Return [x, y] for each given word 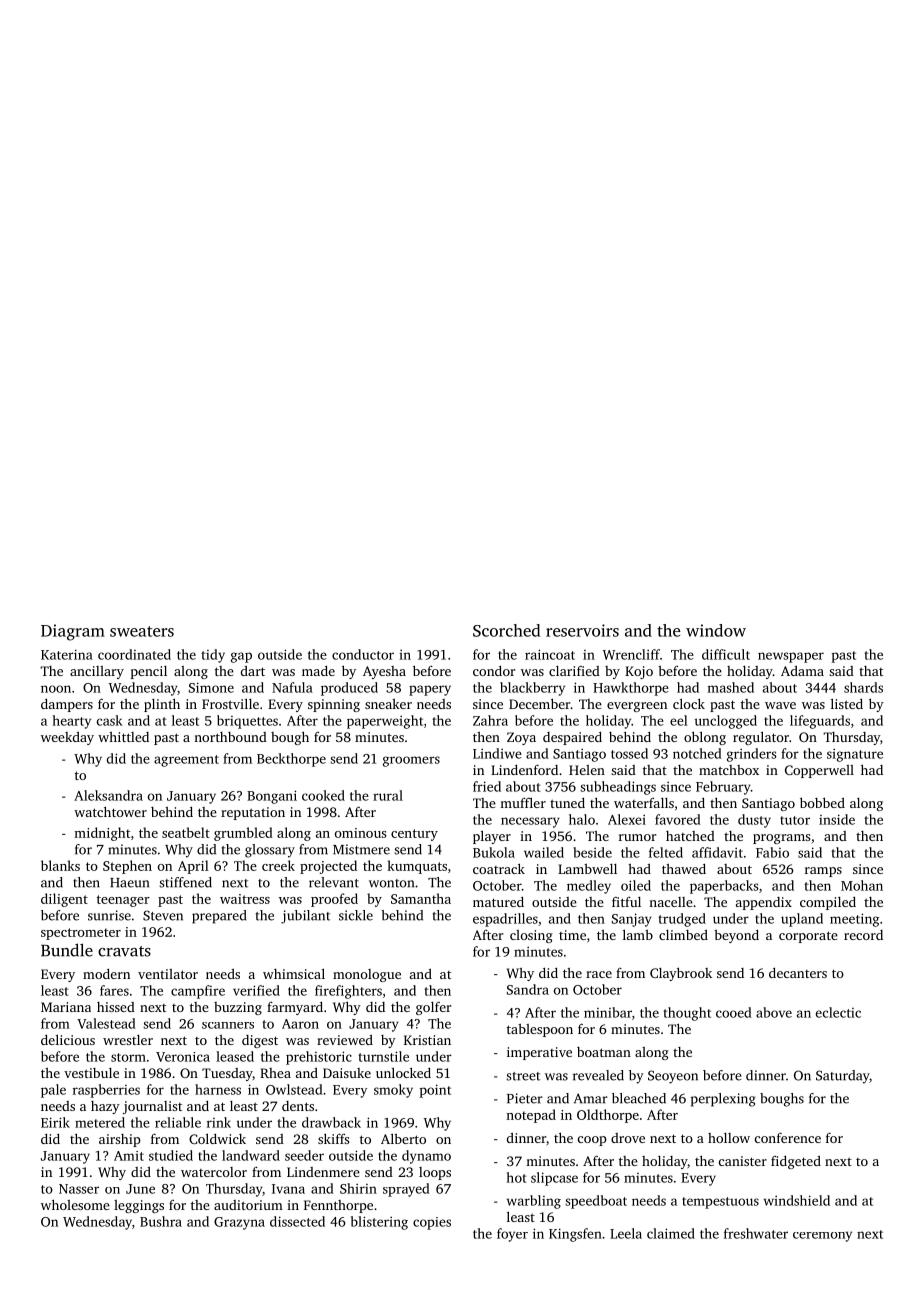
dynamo [426, 1157]
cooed [734, 1012]
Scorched [506, 630]
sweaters [142, 631]
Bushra [161, 1221]
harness [218, 1089]
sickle [356, 915]
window [716, 630]
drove [628, 1138]
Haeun [129, 883]
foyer [512, 1235]
